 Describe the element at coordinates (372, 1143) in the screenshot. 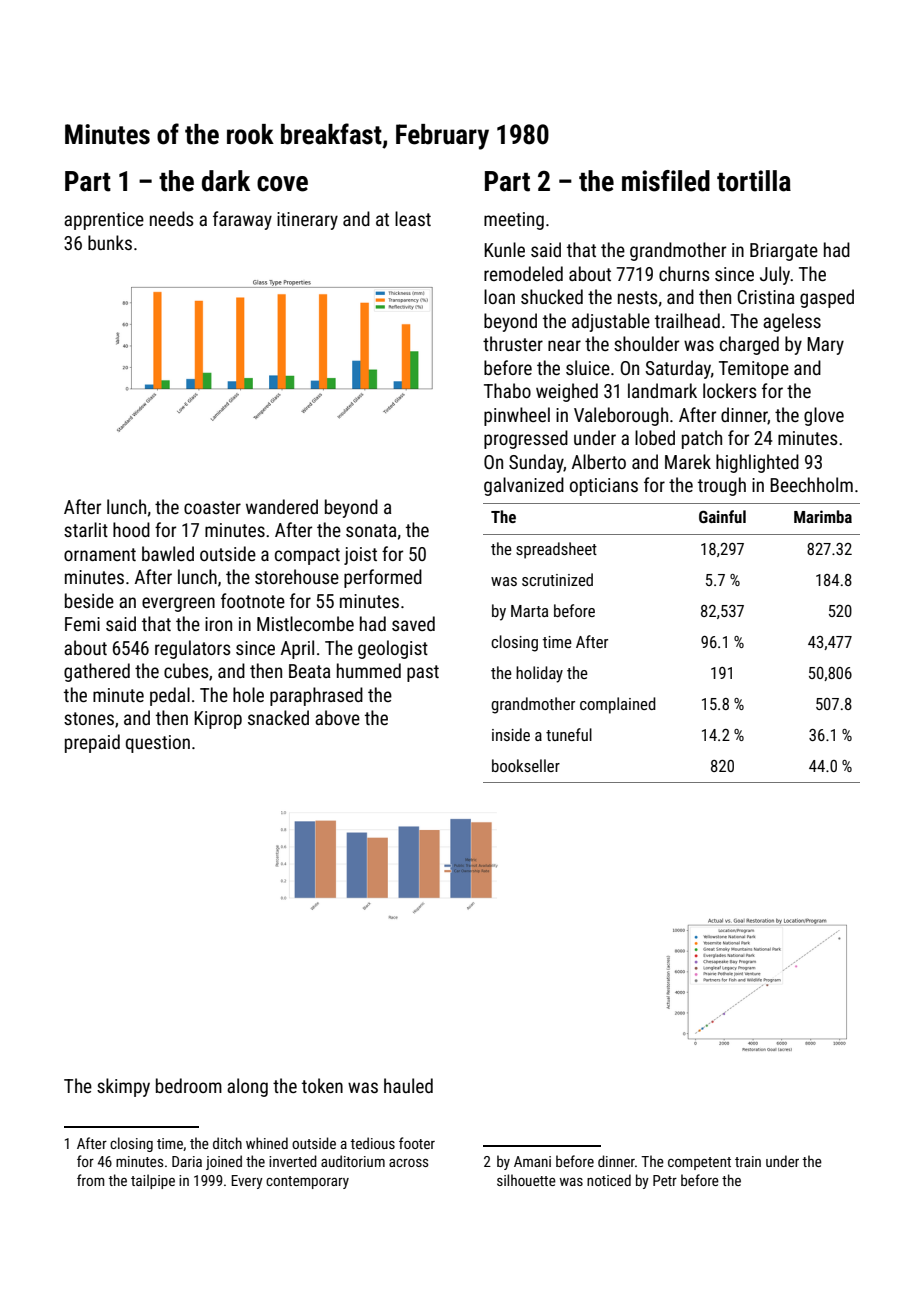

I see `tedious` at that location.
